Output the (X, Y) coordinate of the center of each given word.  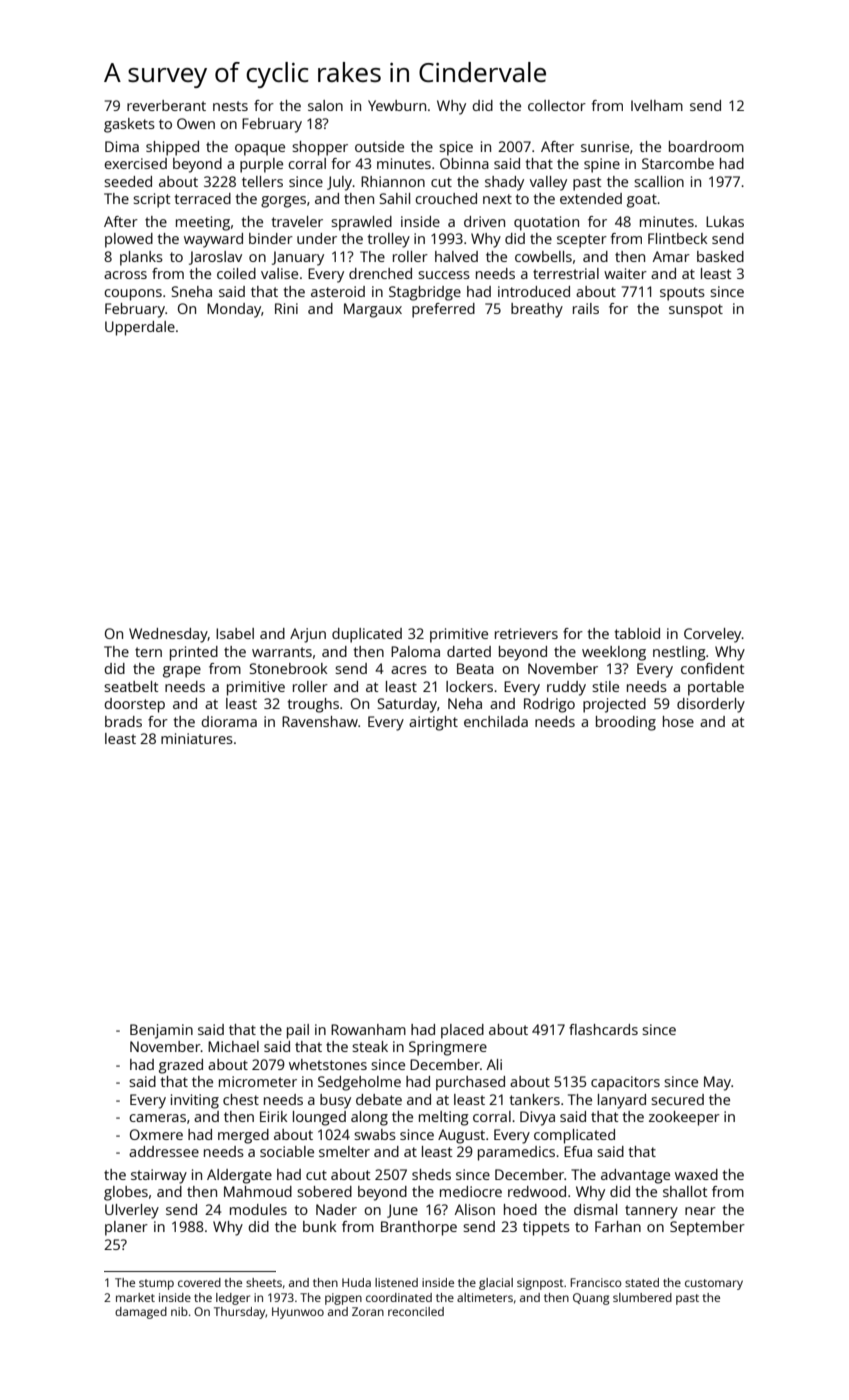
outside (379, 146)
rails (586, 308)
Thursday (240, 1313)
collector (557, 105)
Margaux (373, 310)
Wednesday (168, 635)
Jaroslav (215, 258)
